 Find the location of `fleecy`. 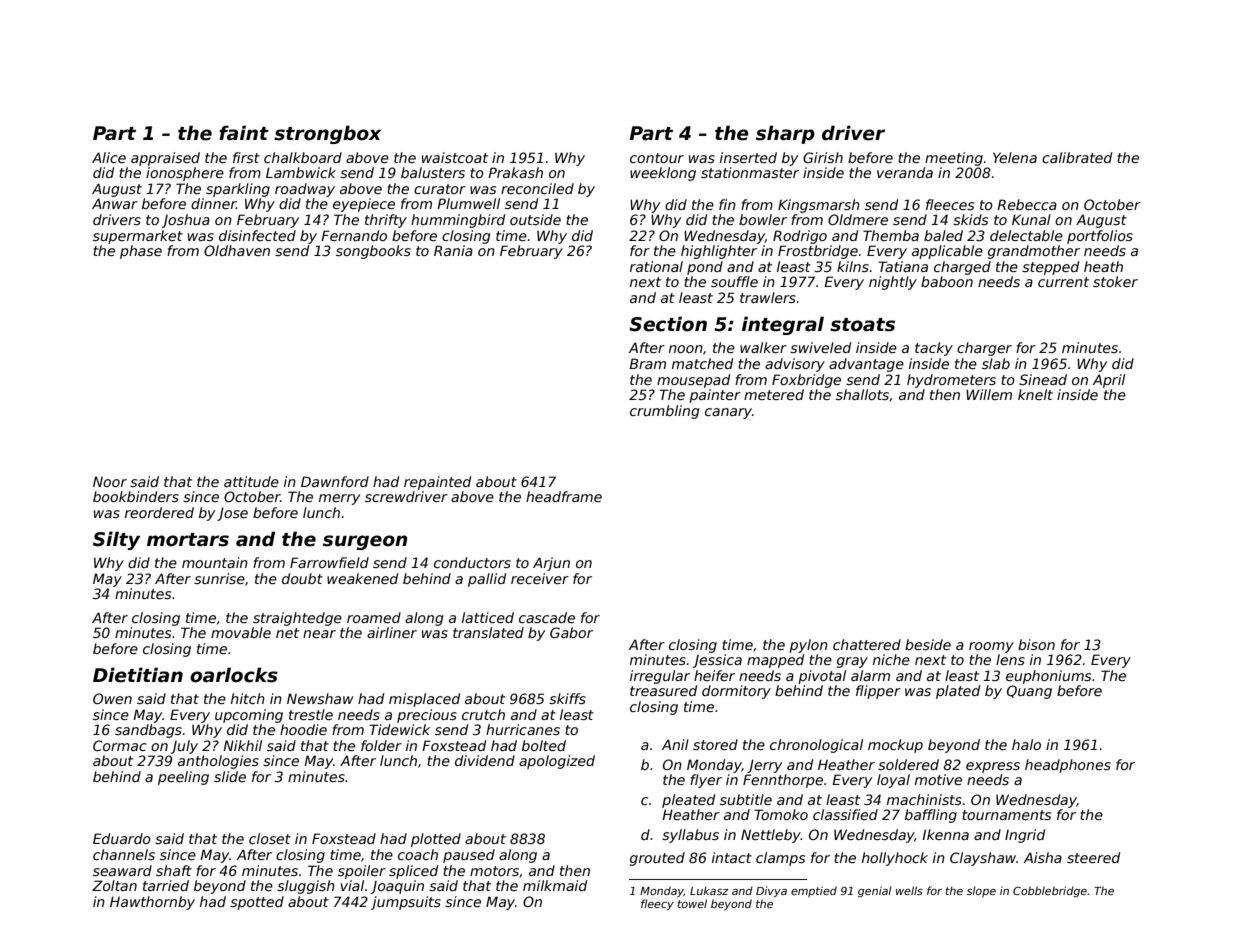

fleecy is located at coordinates (657, 904).
